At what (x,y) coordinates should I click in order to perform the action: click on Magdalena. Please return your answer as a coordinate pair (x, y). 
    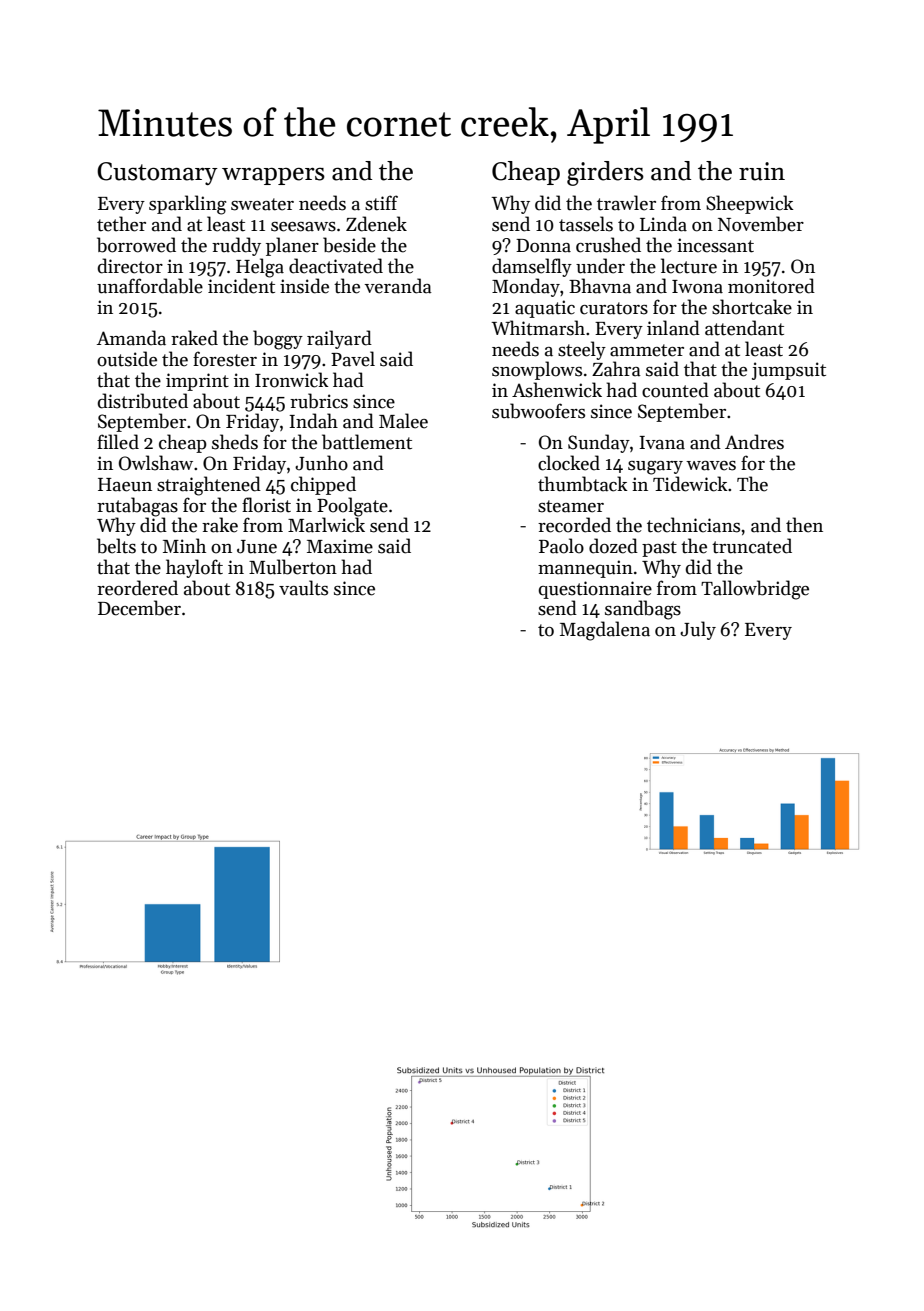
    Looking at the image, I should click on (605, 631).
